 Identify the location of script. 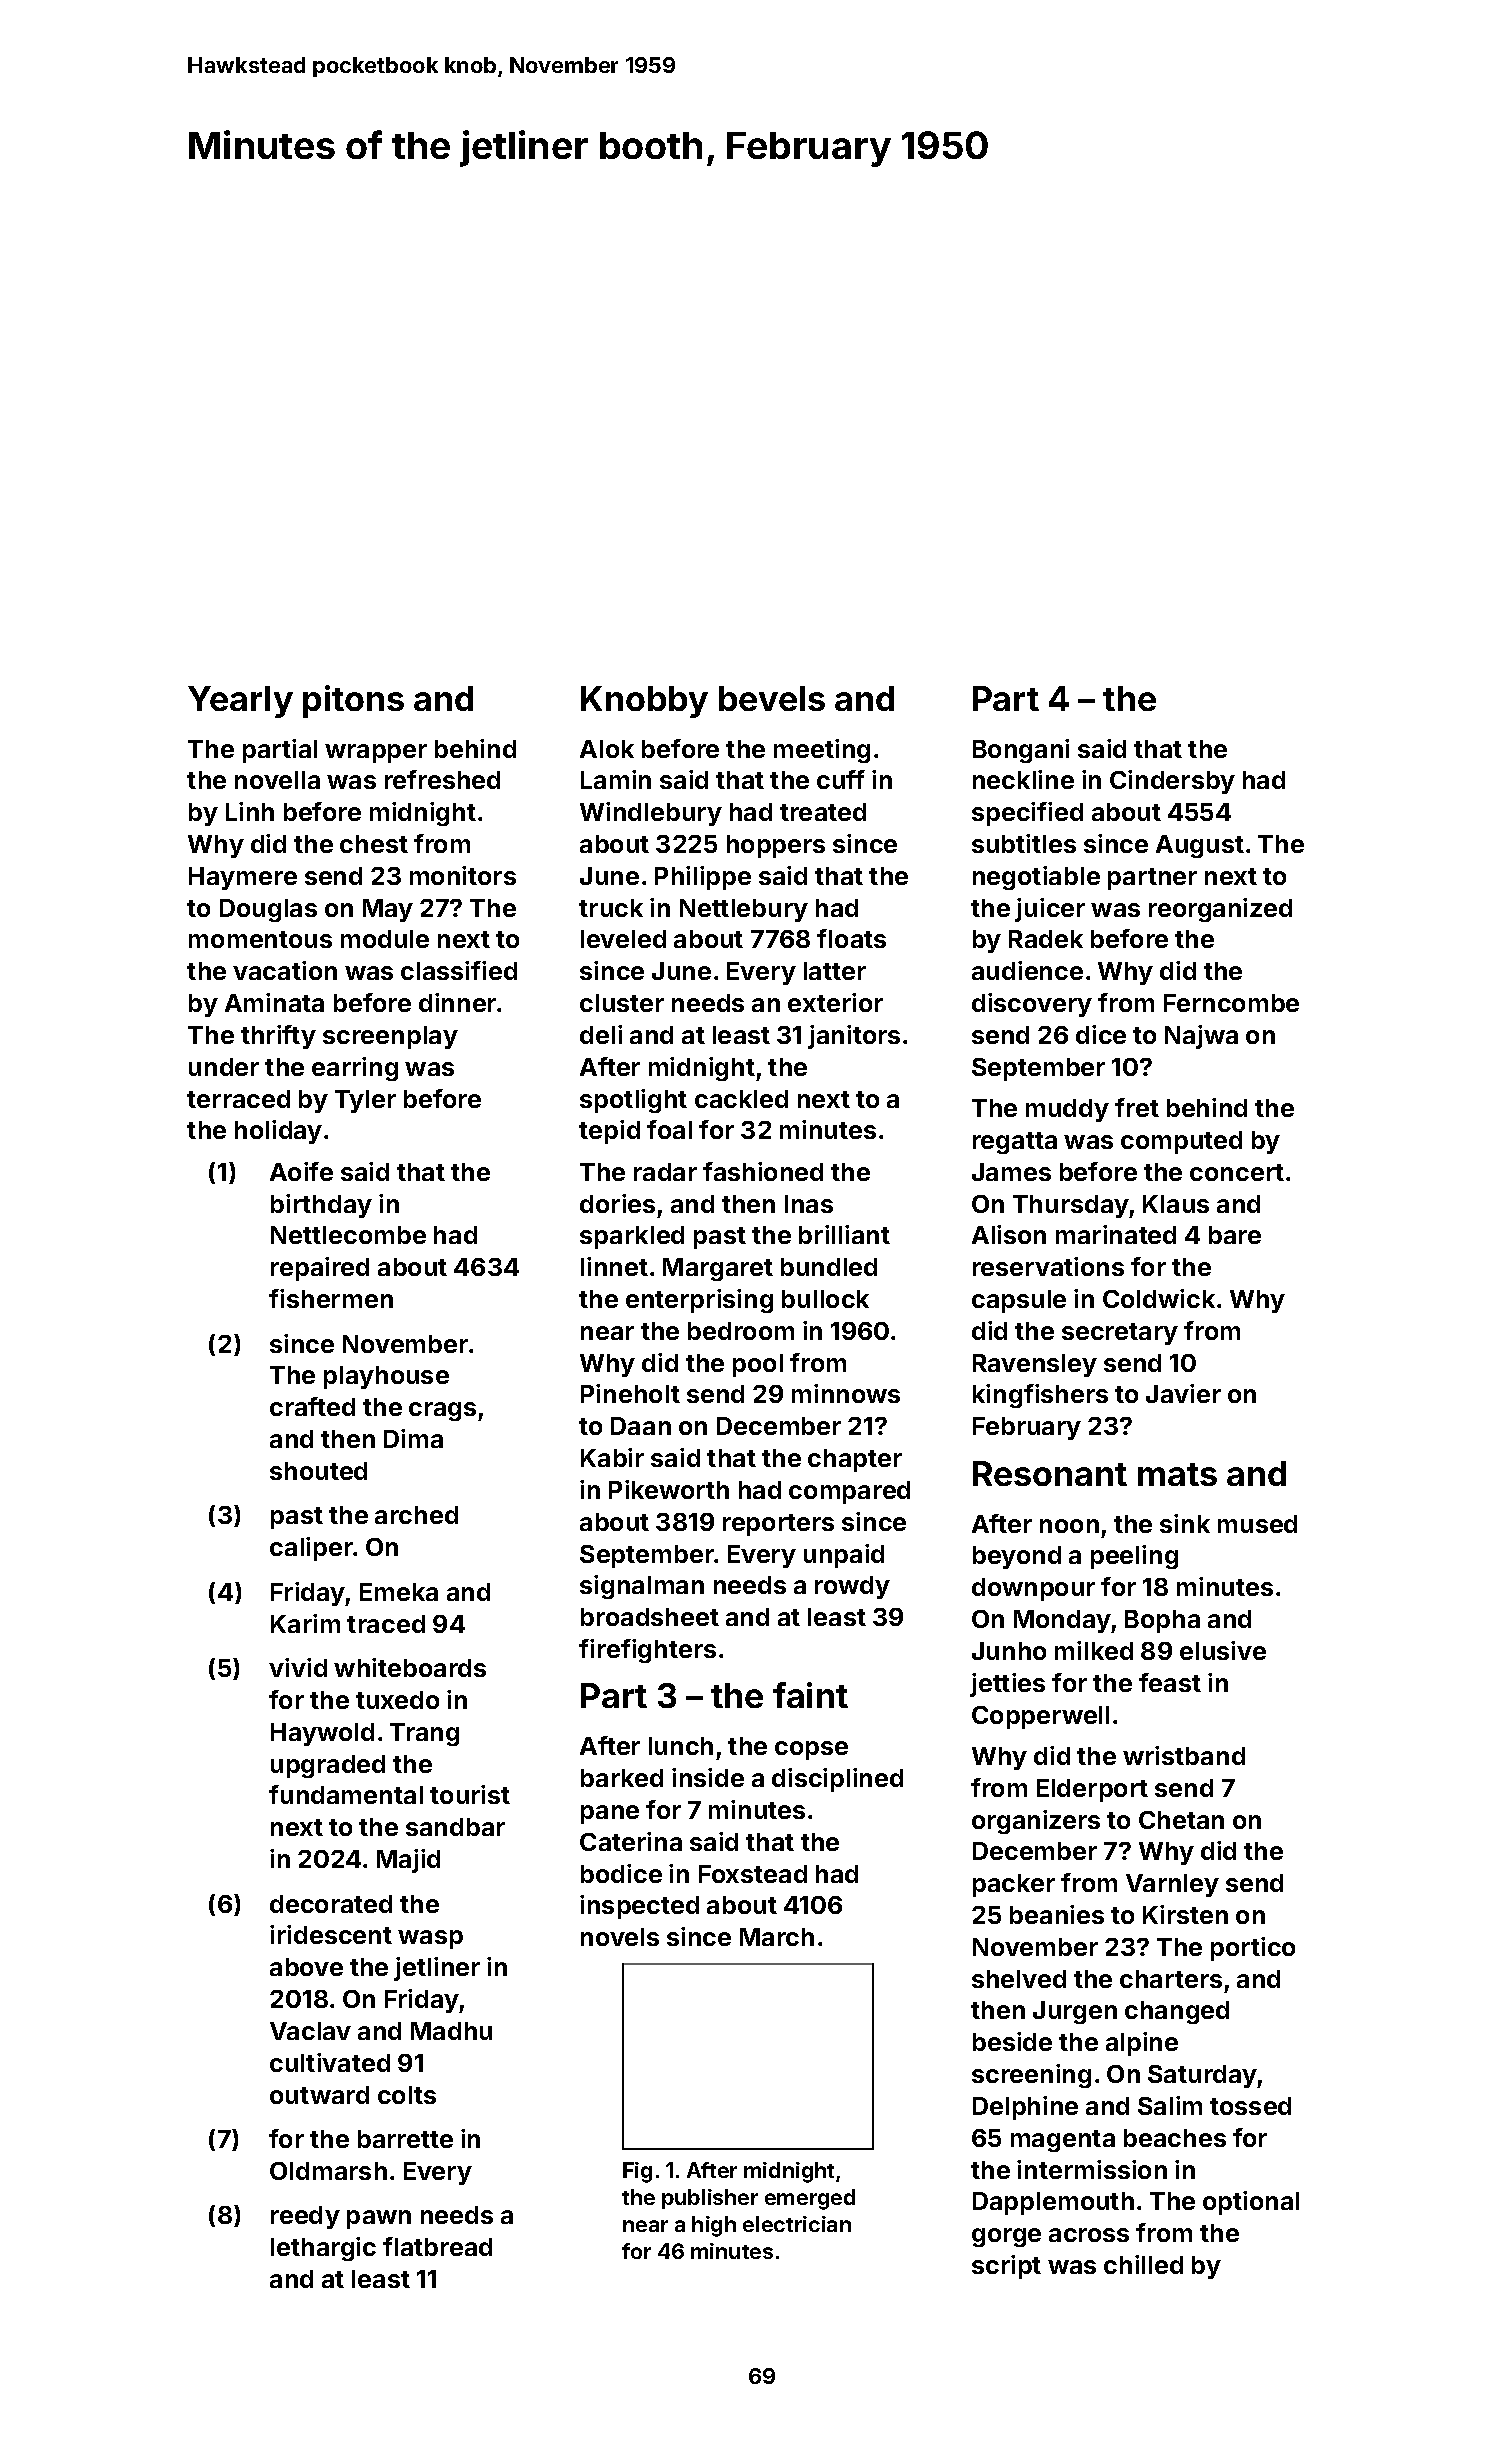
(1006, 2267).
